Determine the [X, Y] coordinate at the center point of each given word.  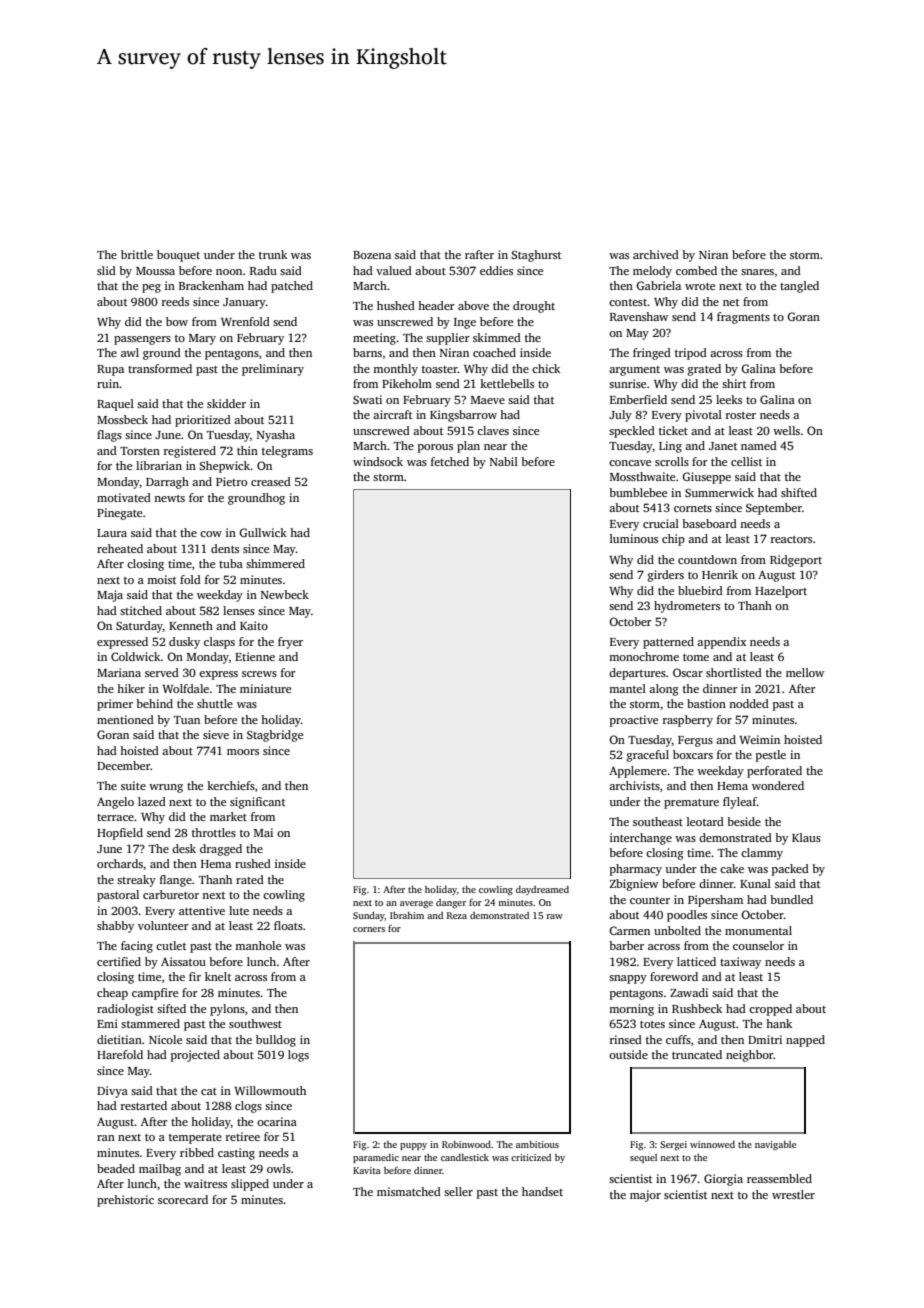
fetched [450, 461]
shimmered [275, 563]
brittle [137, 254]
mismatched [409, 1191]
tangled [799, 287]
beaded [116, 1168]
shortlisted [734, 672]
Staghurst [536, 256]
